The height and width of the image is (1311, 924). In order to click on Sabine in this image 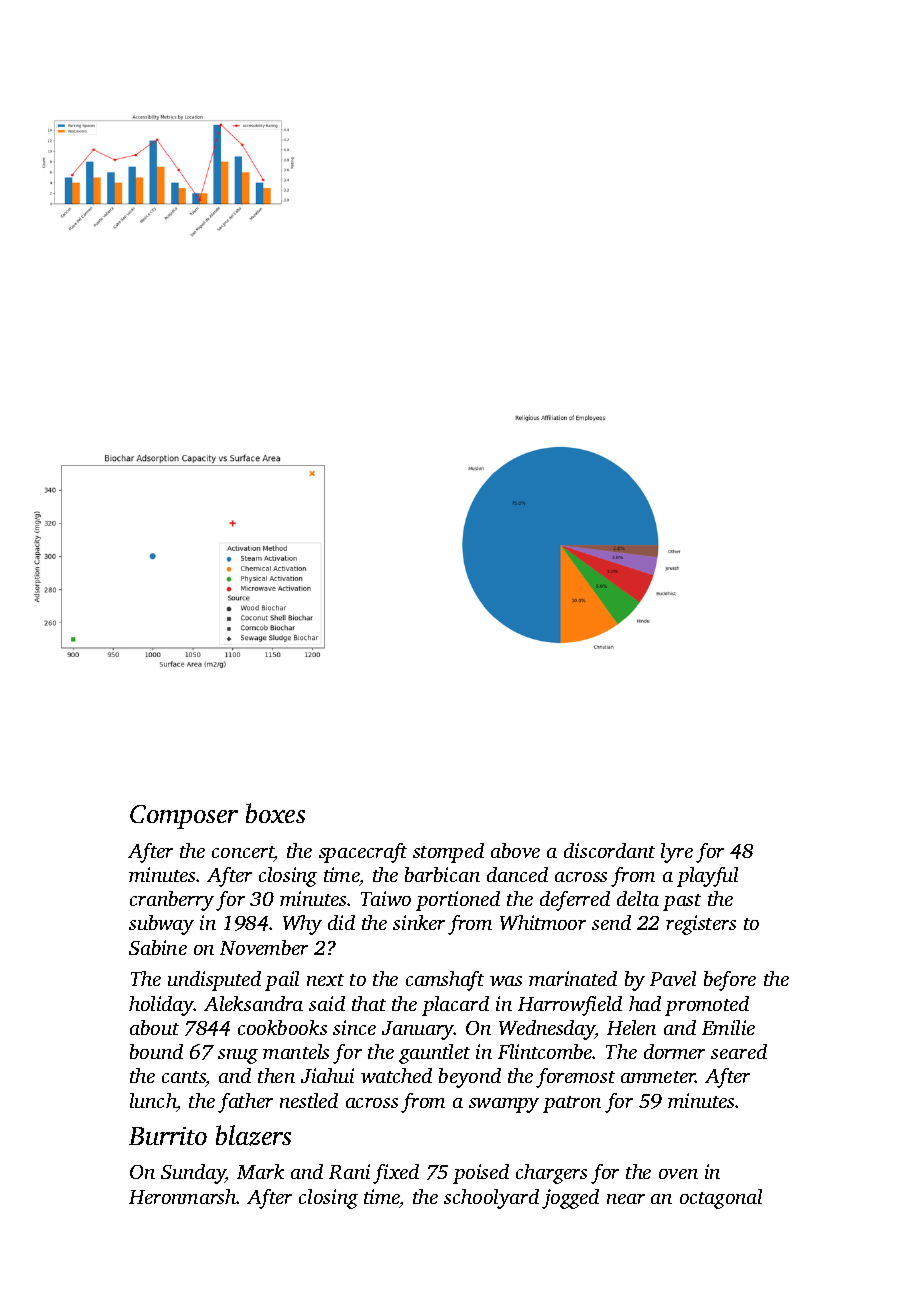, I will do `click(158, 947)`.
